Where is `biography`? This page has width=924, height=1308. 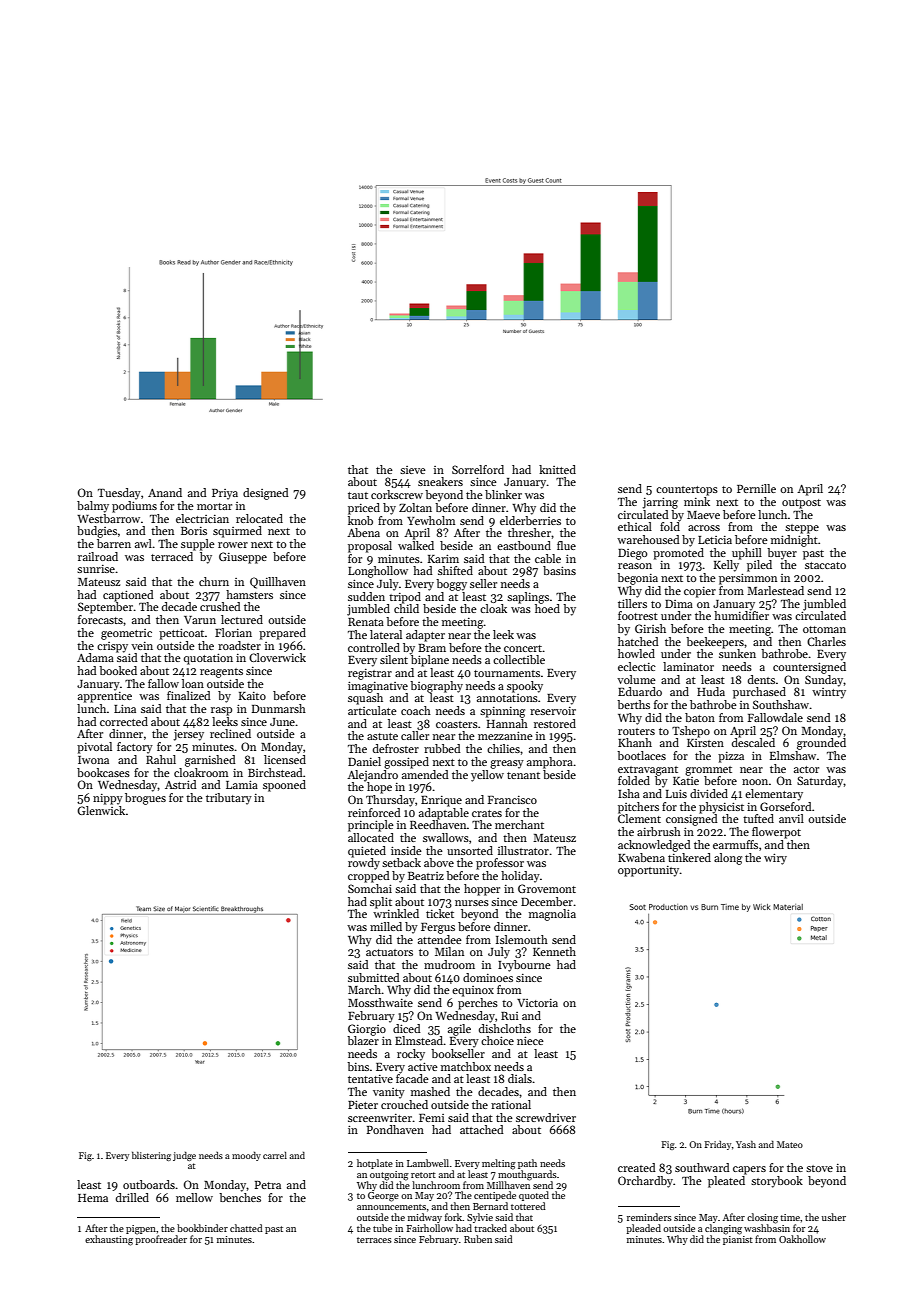 biography is located at coordinates (436, 687).
